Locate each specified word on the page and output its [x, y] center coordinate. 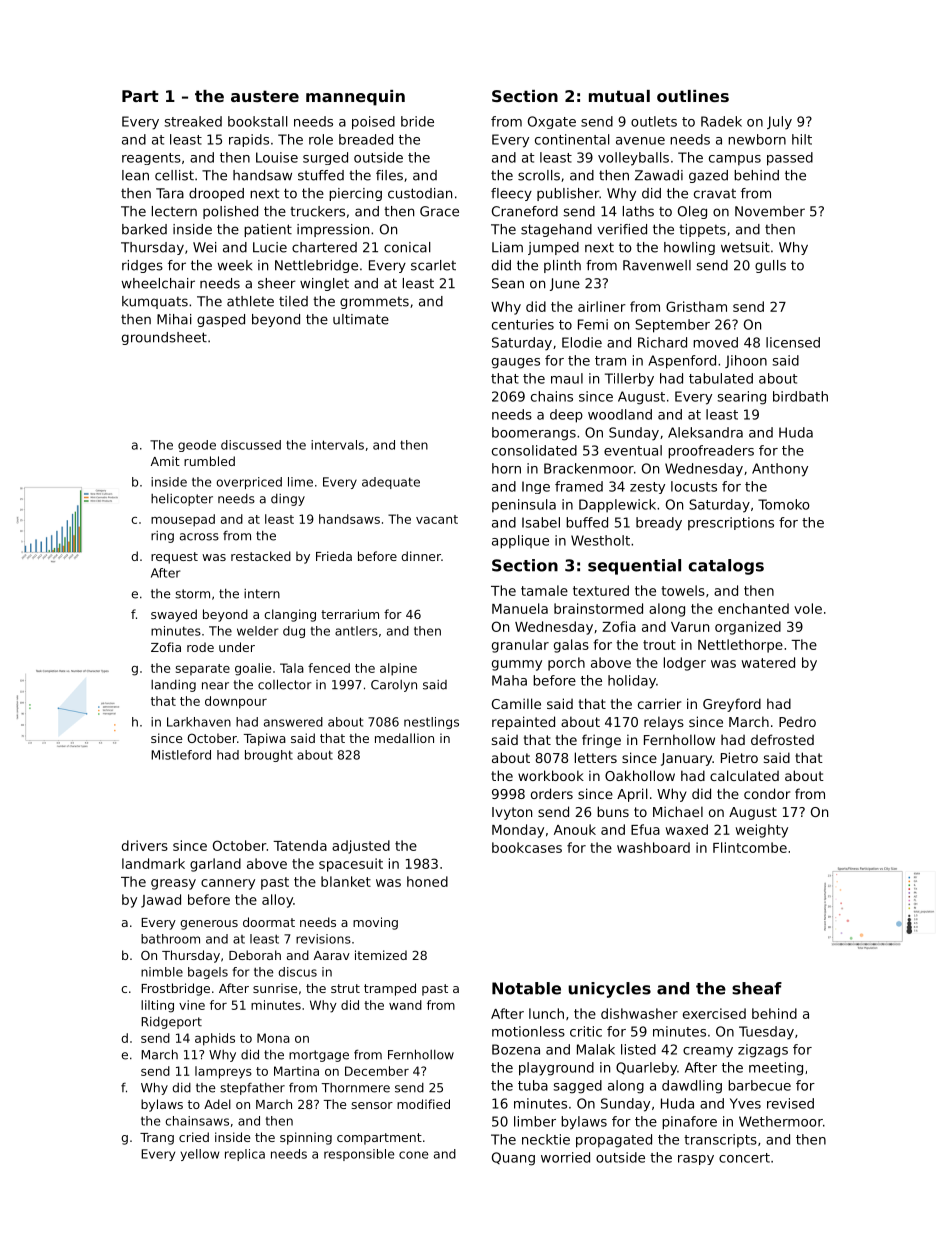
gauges [516, 363]
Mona [273, 1038]
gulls [770, 266]
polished [230, 212]
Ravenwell [657, 265]
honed [427, 881]
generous [209, 925]
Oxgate [552, 122]
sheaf [757, 988]
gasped [221, 320]
